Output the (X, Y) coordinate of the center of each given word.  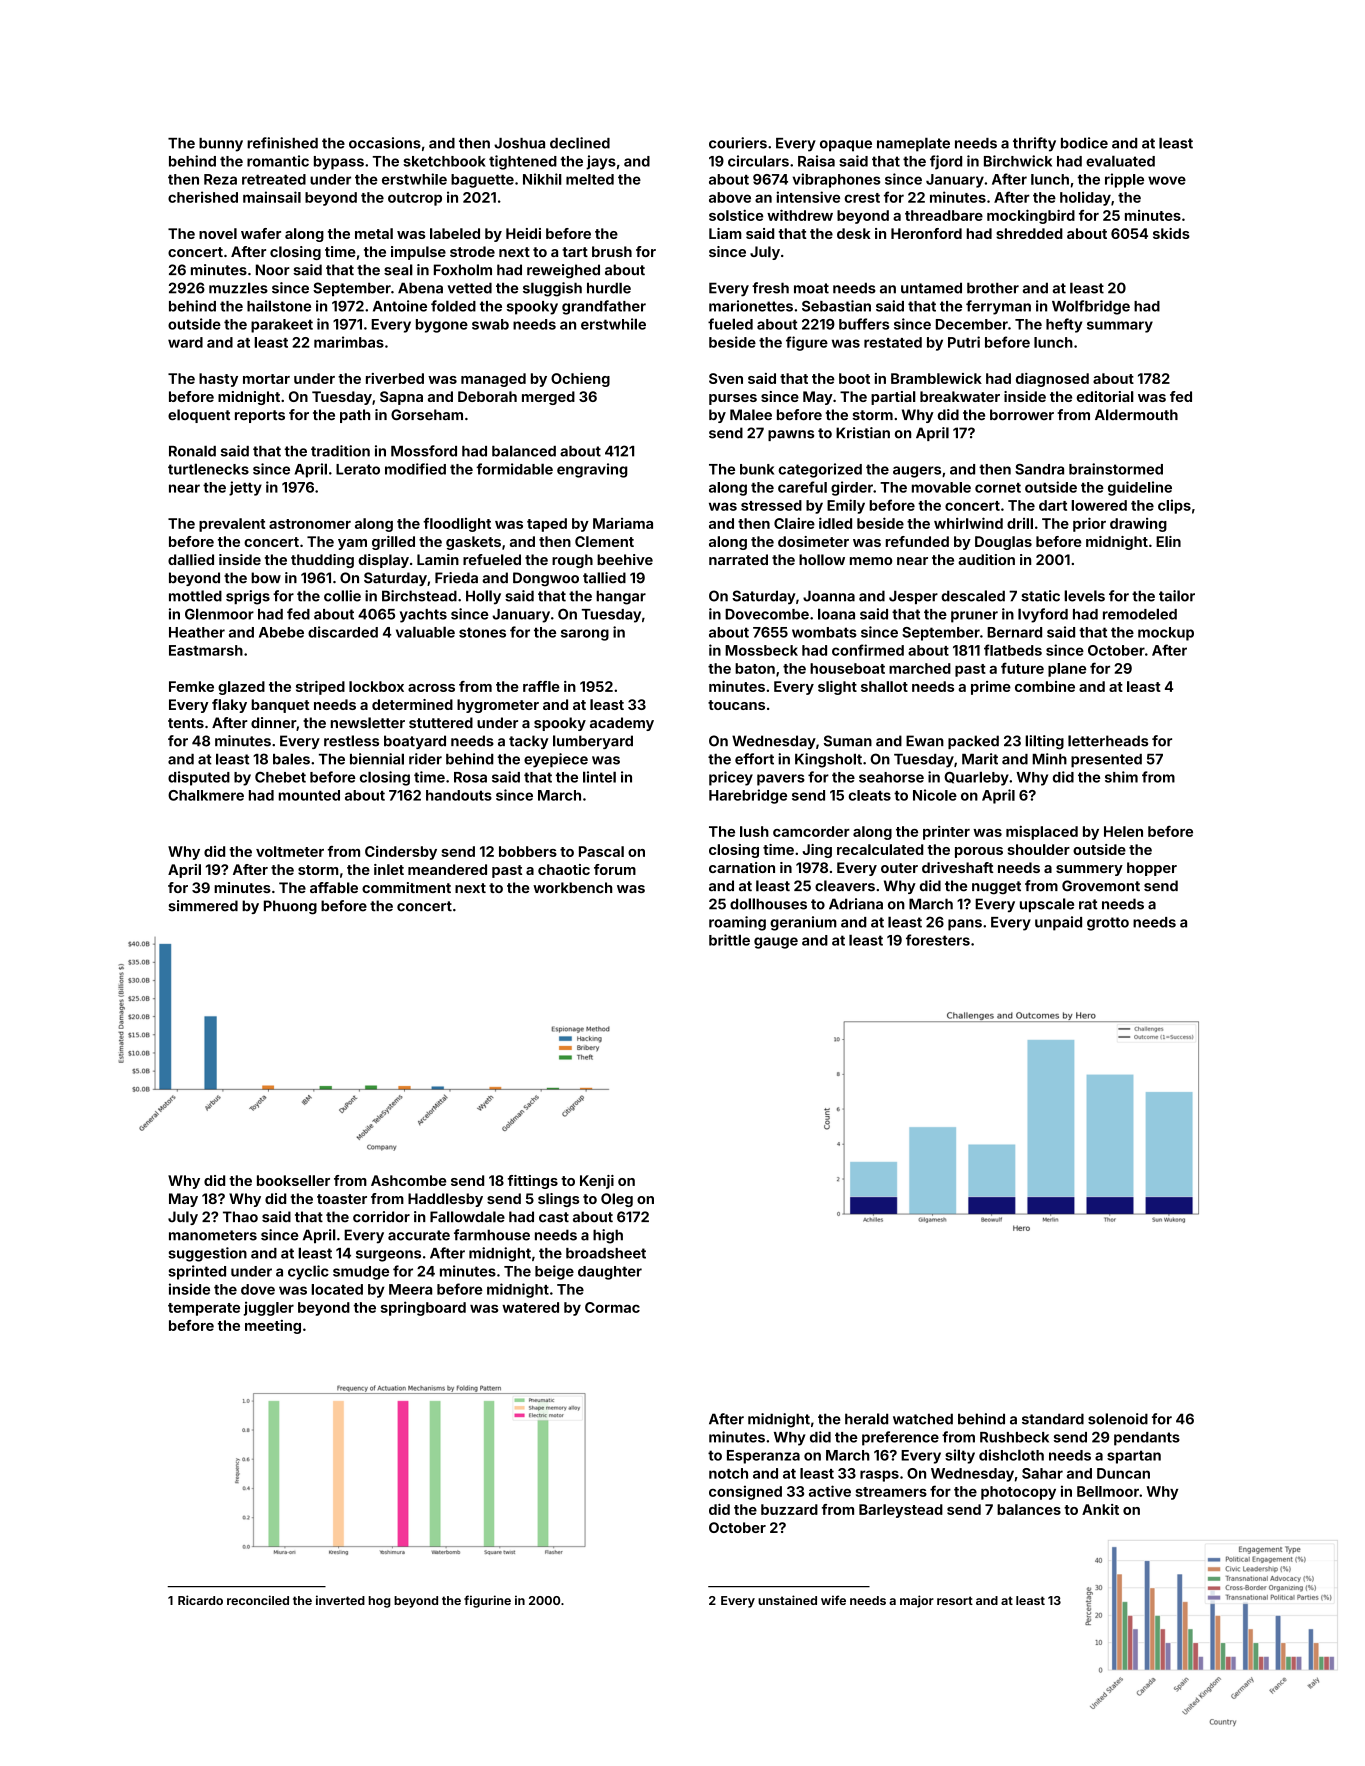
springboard (423, 1308)
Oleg (617, 1200)
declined (580, 143)
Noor (273, 270)
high (608, 1236)
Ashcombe (408, 1180)
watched (923, 1419)
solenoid (1118, 1419)
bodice (1084, 143)
